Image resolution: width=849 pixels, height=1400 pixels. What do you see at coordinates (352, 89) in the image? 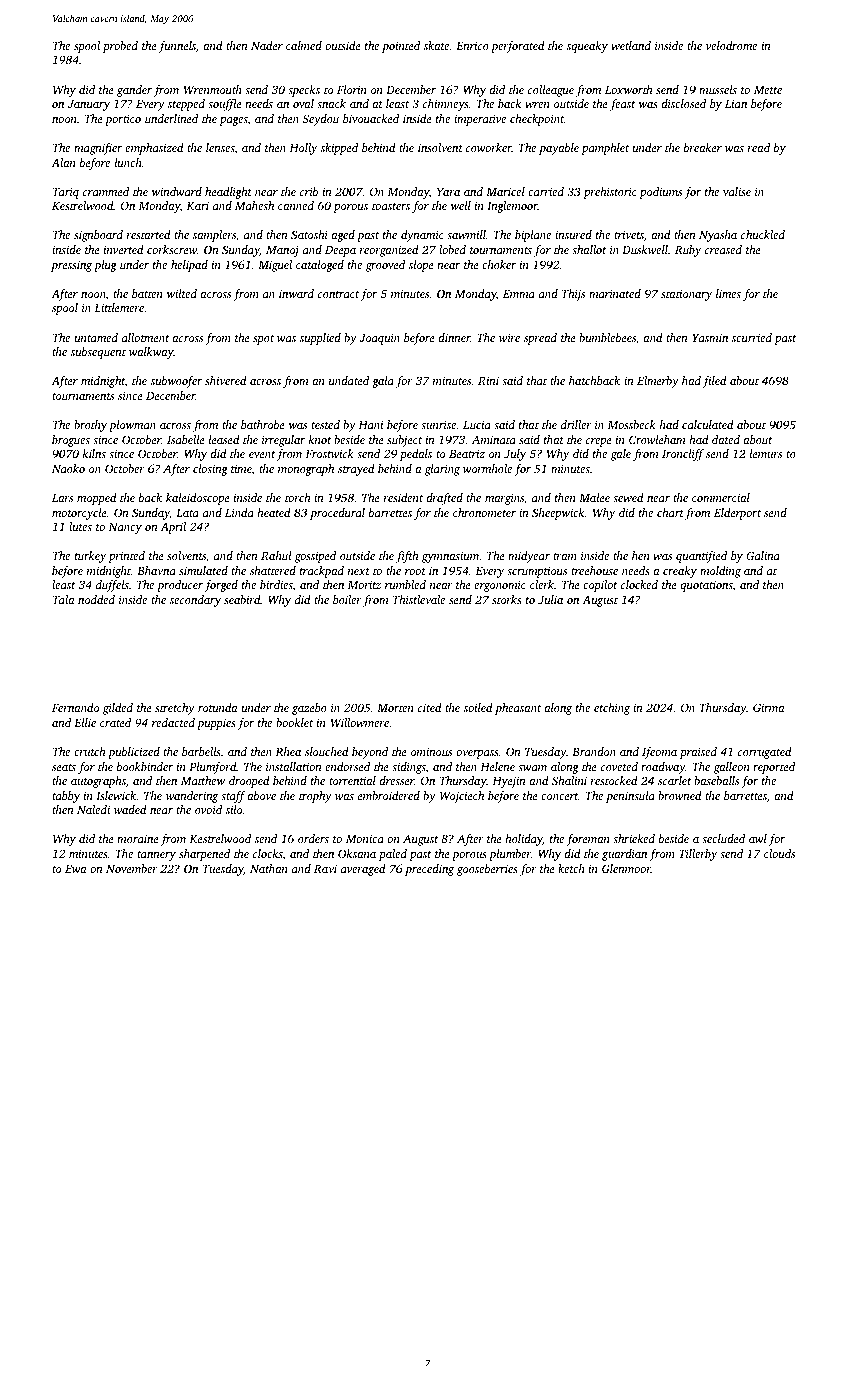
I see `Florin` at bounding box center [352, 89].
